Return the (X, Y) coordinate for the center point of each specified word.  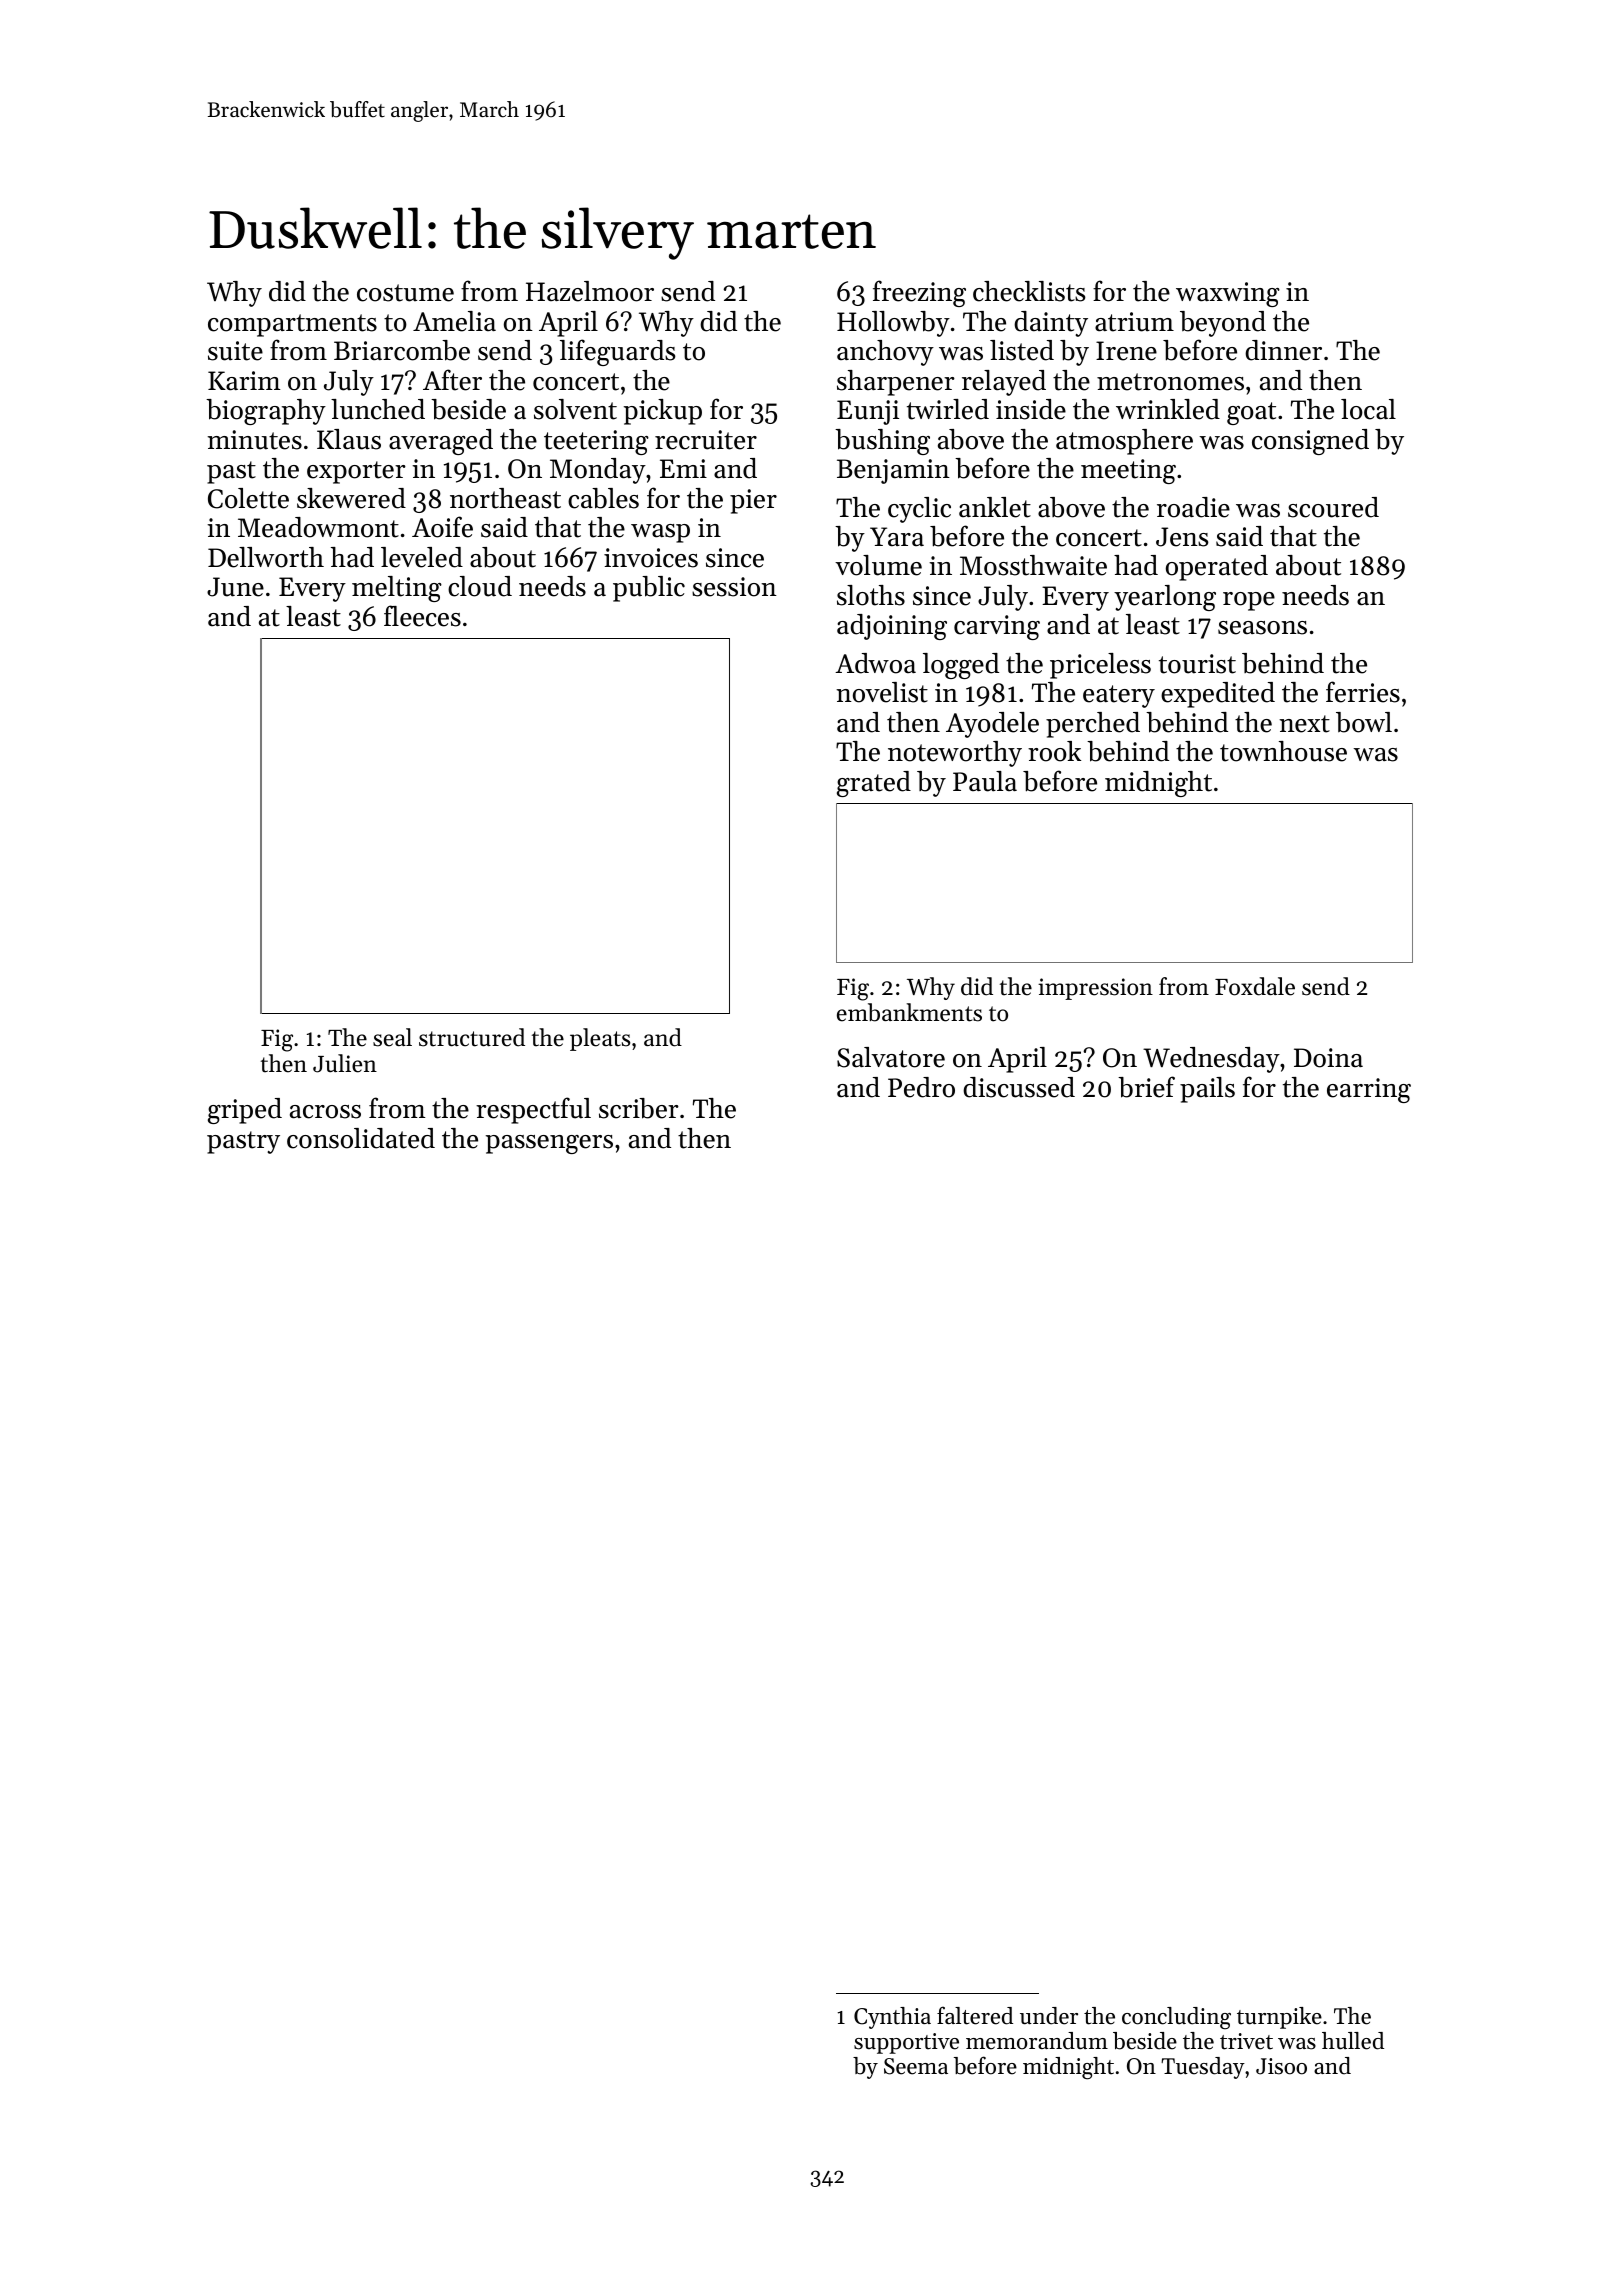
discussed (1019, 1087)
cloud (480, 586)
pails (1207, 1090)
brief (1146, 1087)
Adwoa (875, 663)
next (1304, 724)
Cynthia (892, 2018)
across (325, 1112)
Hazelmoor (590, 291)
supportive (906, 2043)
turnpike (1279, 2018)
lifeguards (618, 352)
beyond (1223, 324)
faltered (975, 2015)
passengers (549, 1144)
